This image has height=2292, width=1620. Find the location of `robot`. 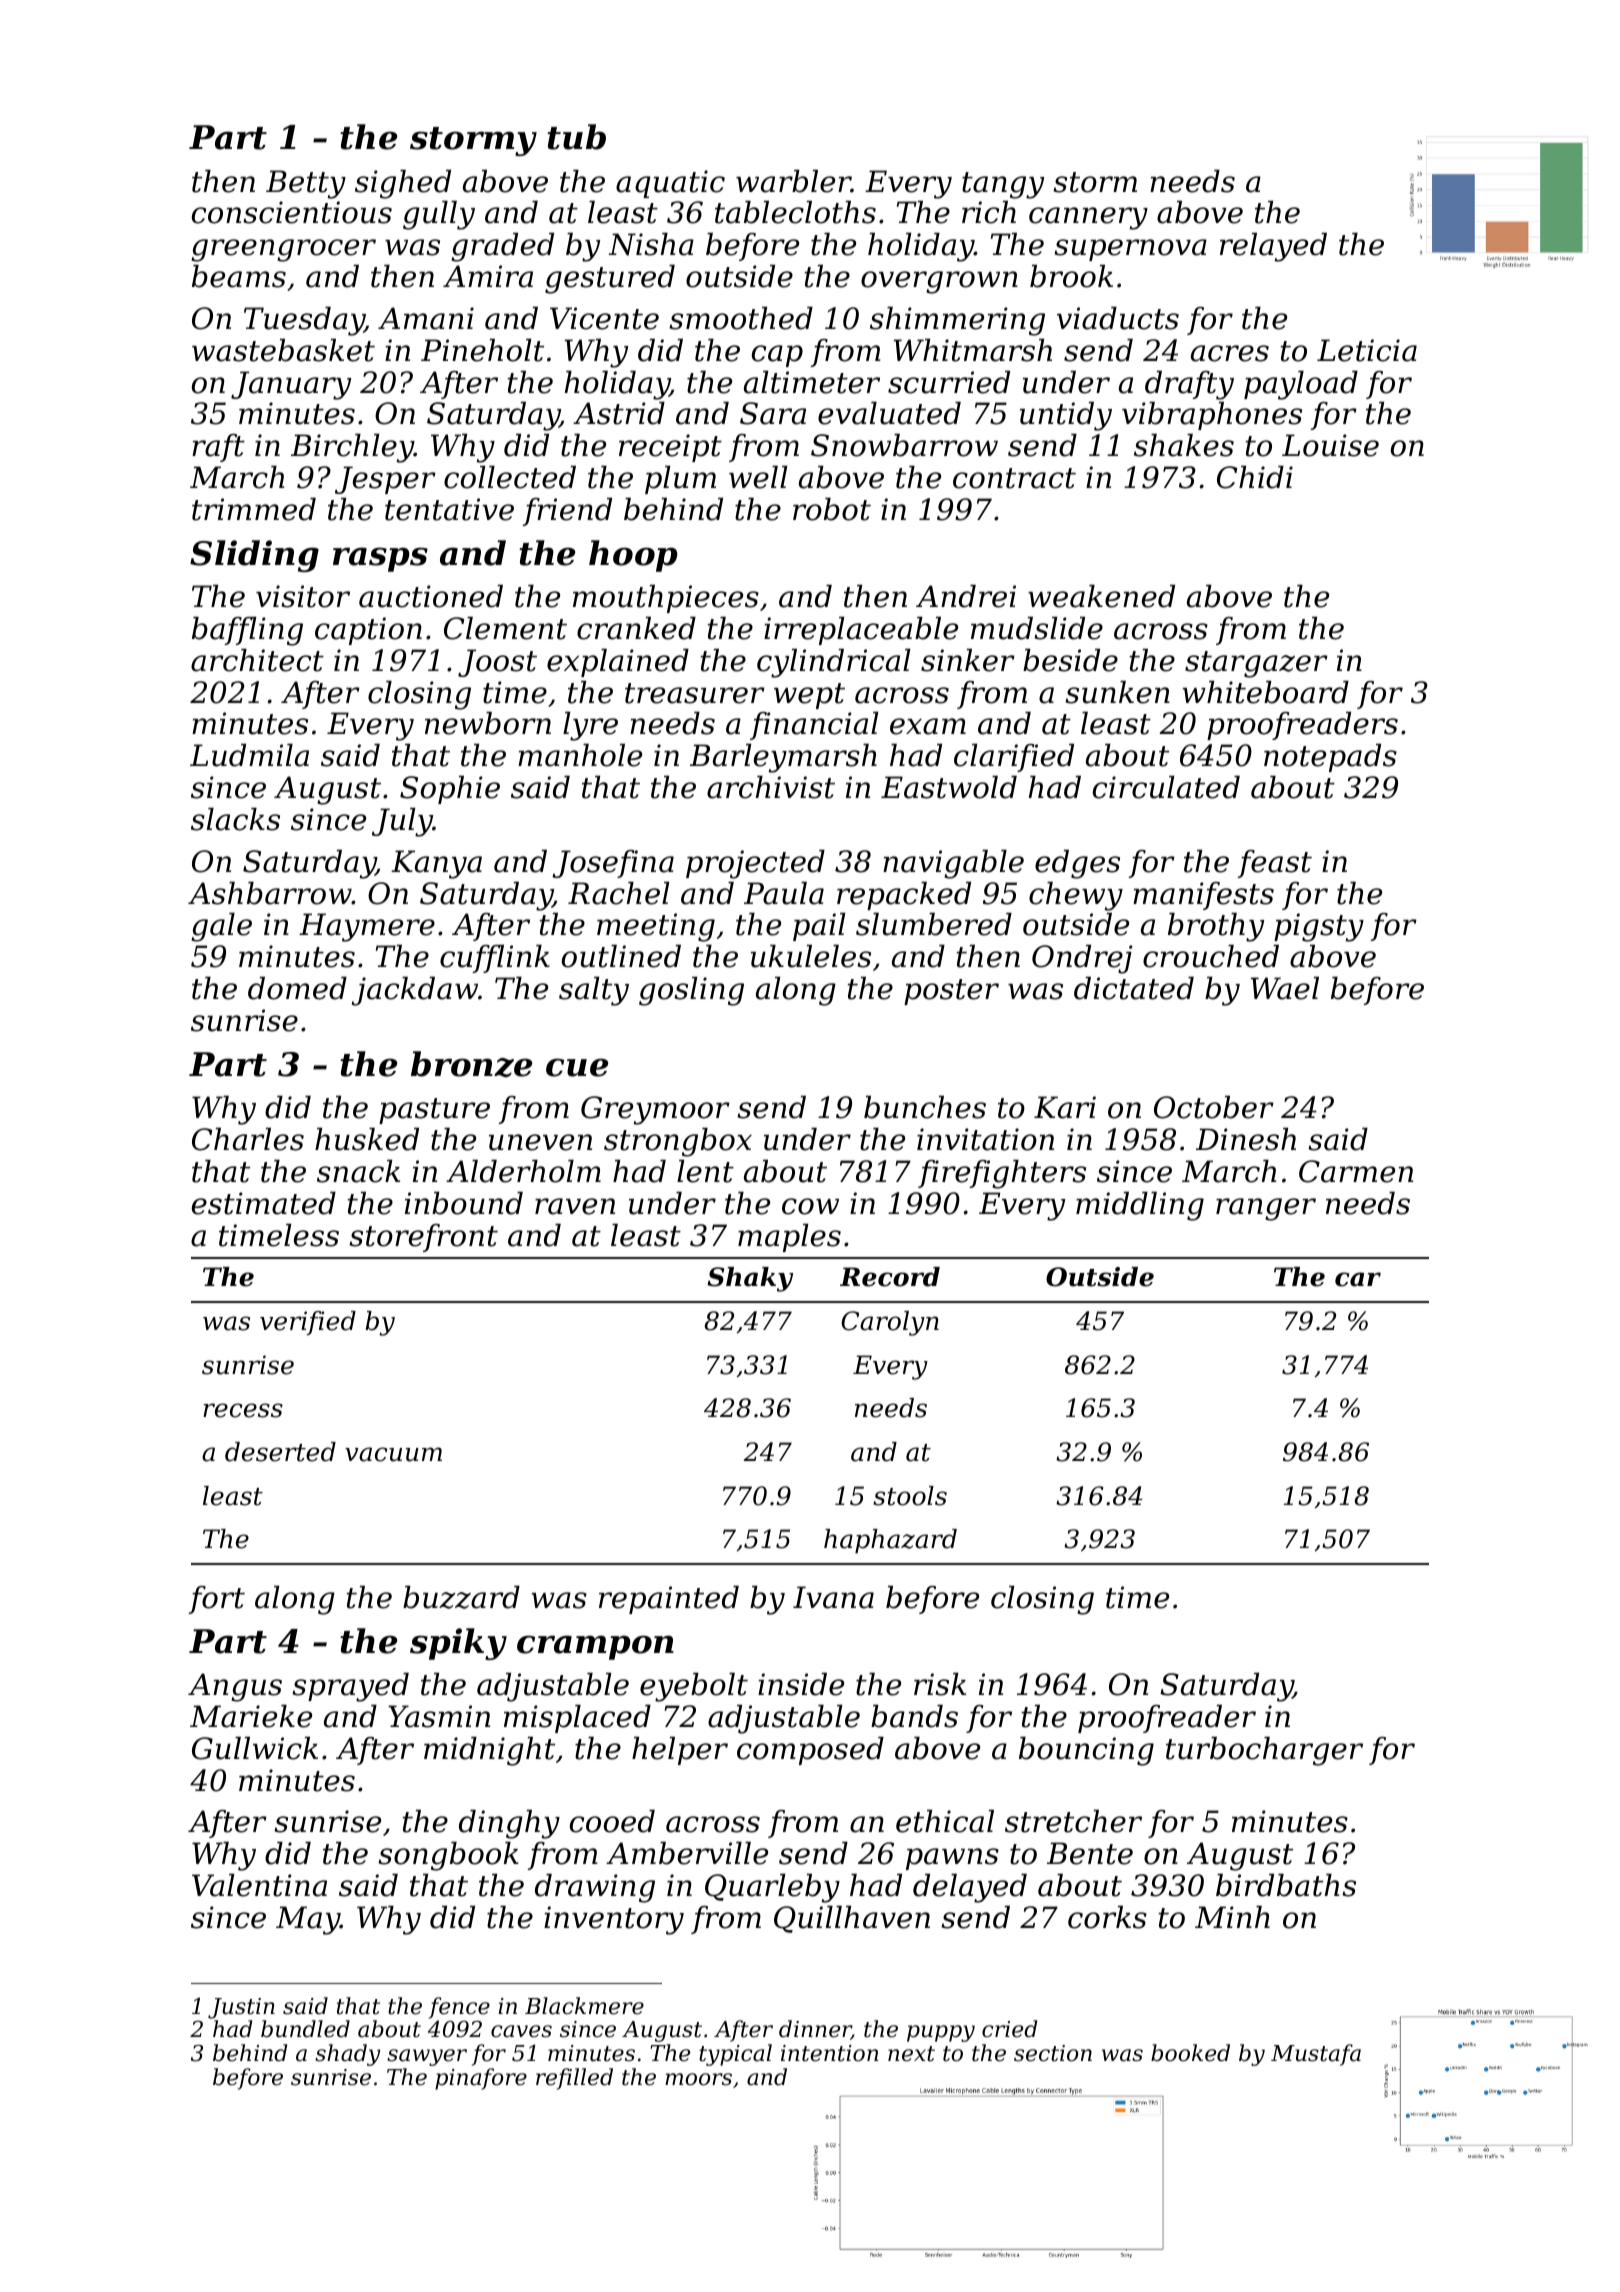

robot is located at coordinates (832, 509).
